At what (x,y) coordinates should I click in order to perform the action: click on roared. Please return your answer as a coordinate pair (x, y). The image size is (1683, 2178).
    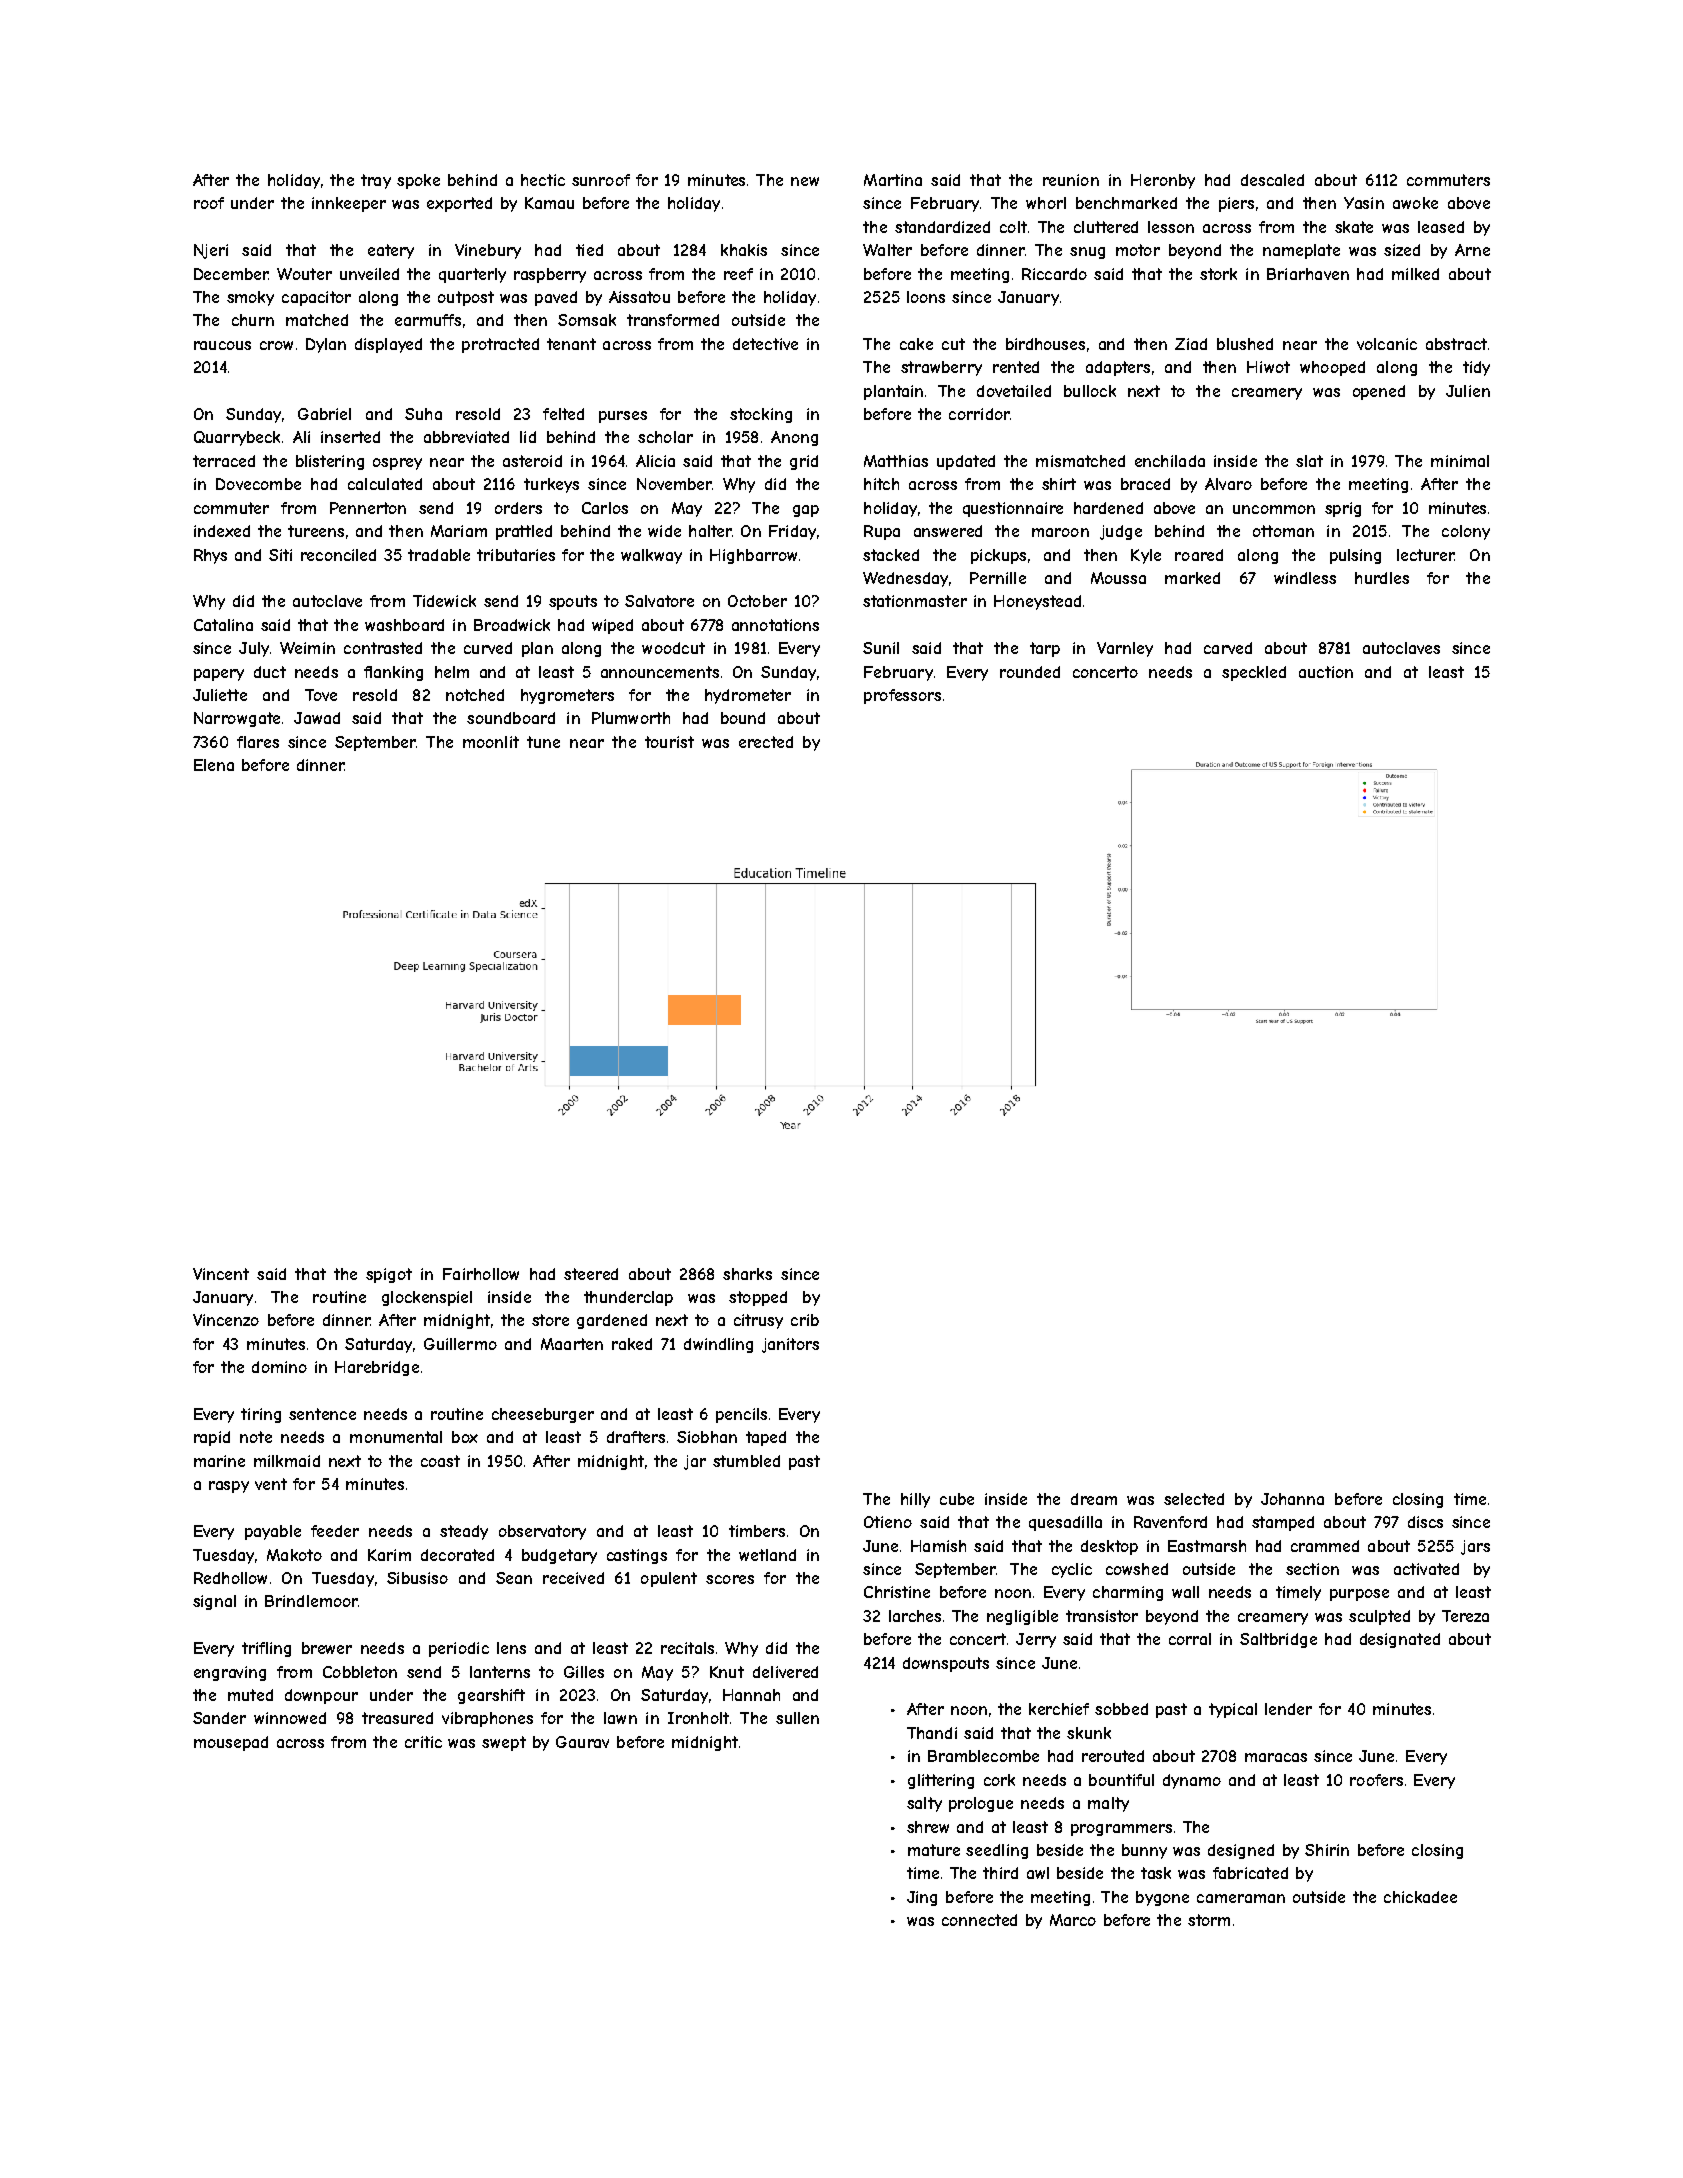
    Looking at the image, I should click on (1199, 555).
